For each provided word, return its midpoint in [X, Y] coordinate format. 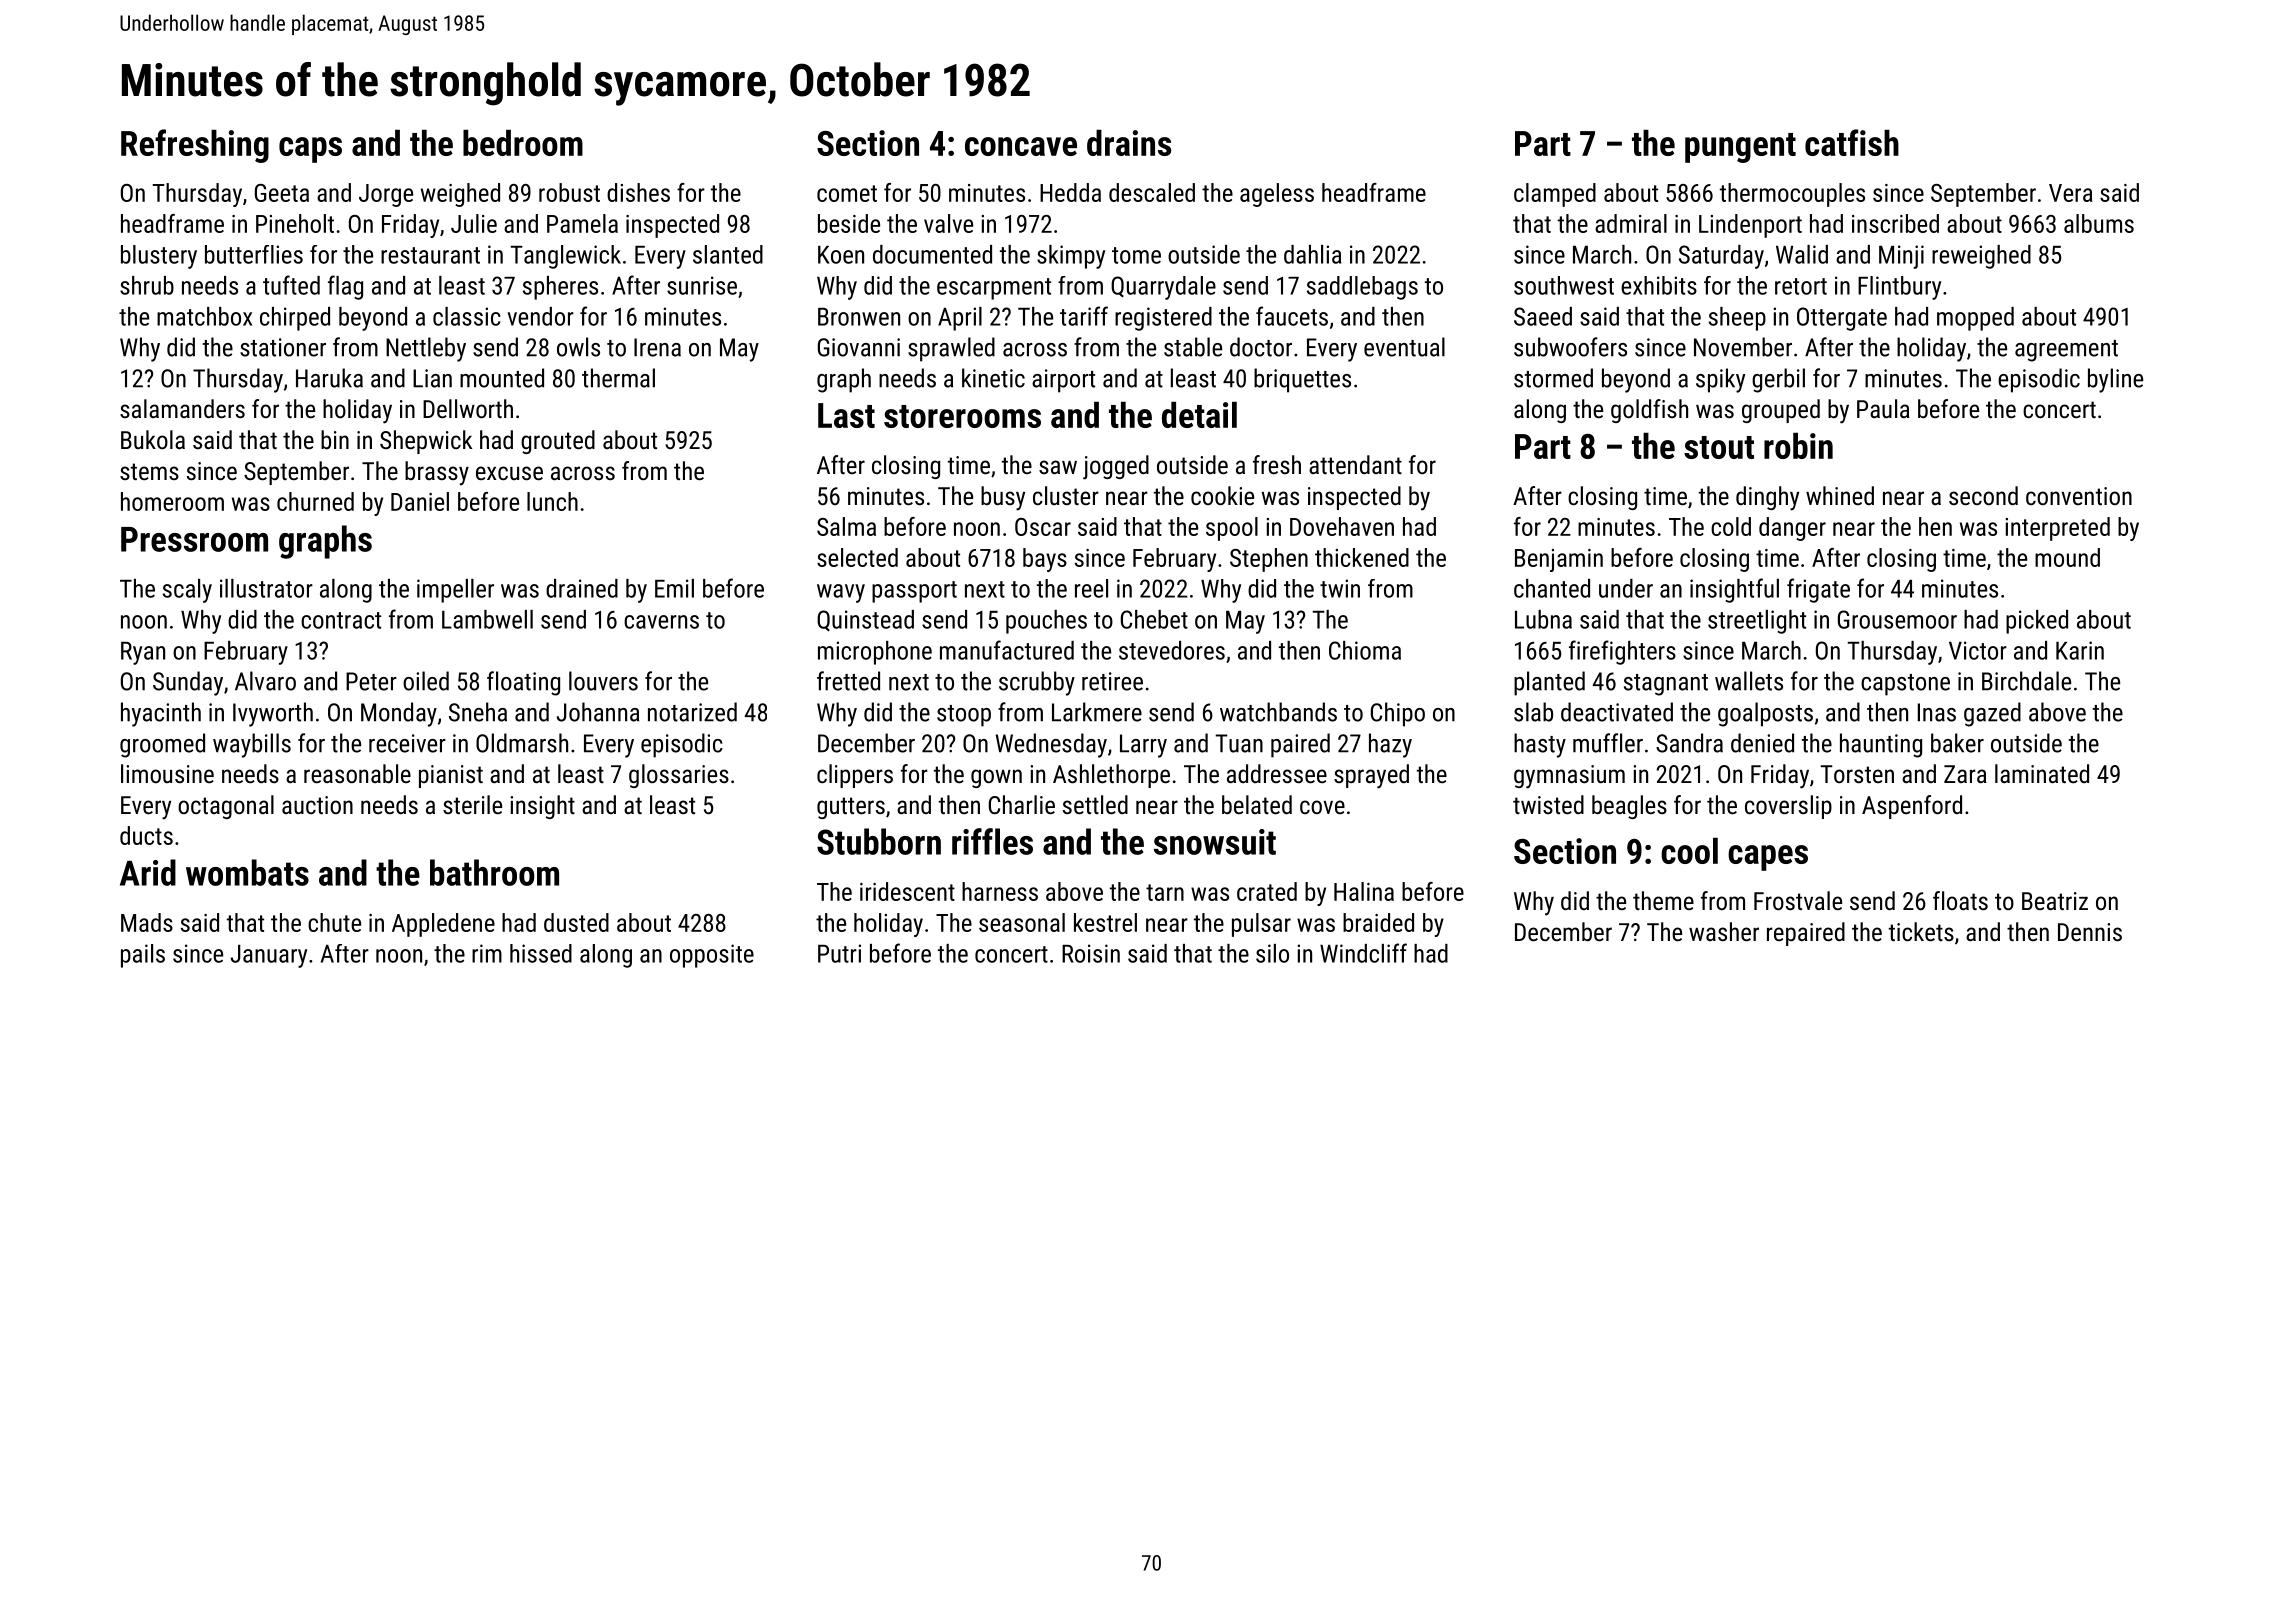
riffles [992, 841]
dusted [576, 922]
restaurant [430, 255]
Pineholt [295, 223]
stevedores [1172, 650]
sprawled [951, 349]
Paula [1883, 408]
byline [2115, 380]
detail [1199, 415]
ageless [1277, 195]
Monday [399, 714]
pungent [1740, 148]
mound [2067, 557]
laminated [2042, 773]
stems [149, 471]
